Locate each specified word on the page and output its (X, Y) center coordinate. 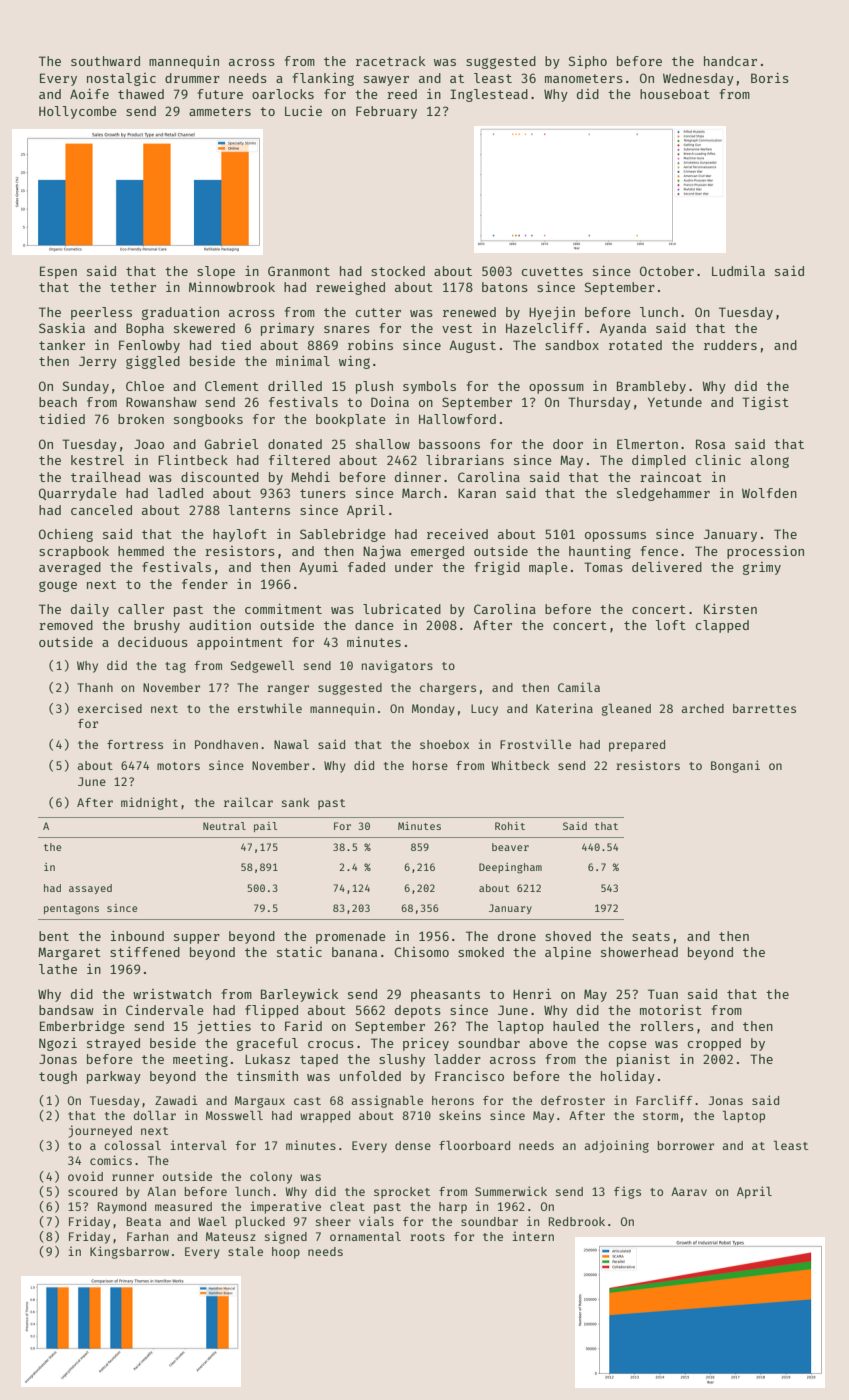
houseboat (675, 94)
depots (418, 1011)
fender (205, 584)
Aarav (689, 1191)
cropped (714, 1044)
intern (533, 1236)
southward (105, 61)
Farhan (147, 1236)
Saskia (62, 328)
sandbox (572, 345)
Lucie (303, 111)
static (299, 952)
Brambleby (651, 387)
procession (765, 552)
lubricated (402, 609)
